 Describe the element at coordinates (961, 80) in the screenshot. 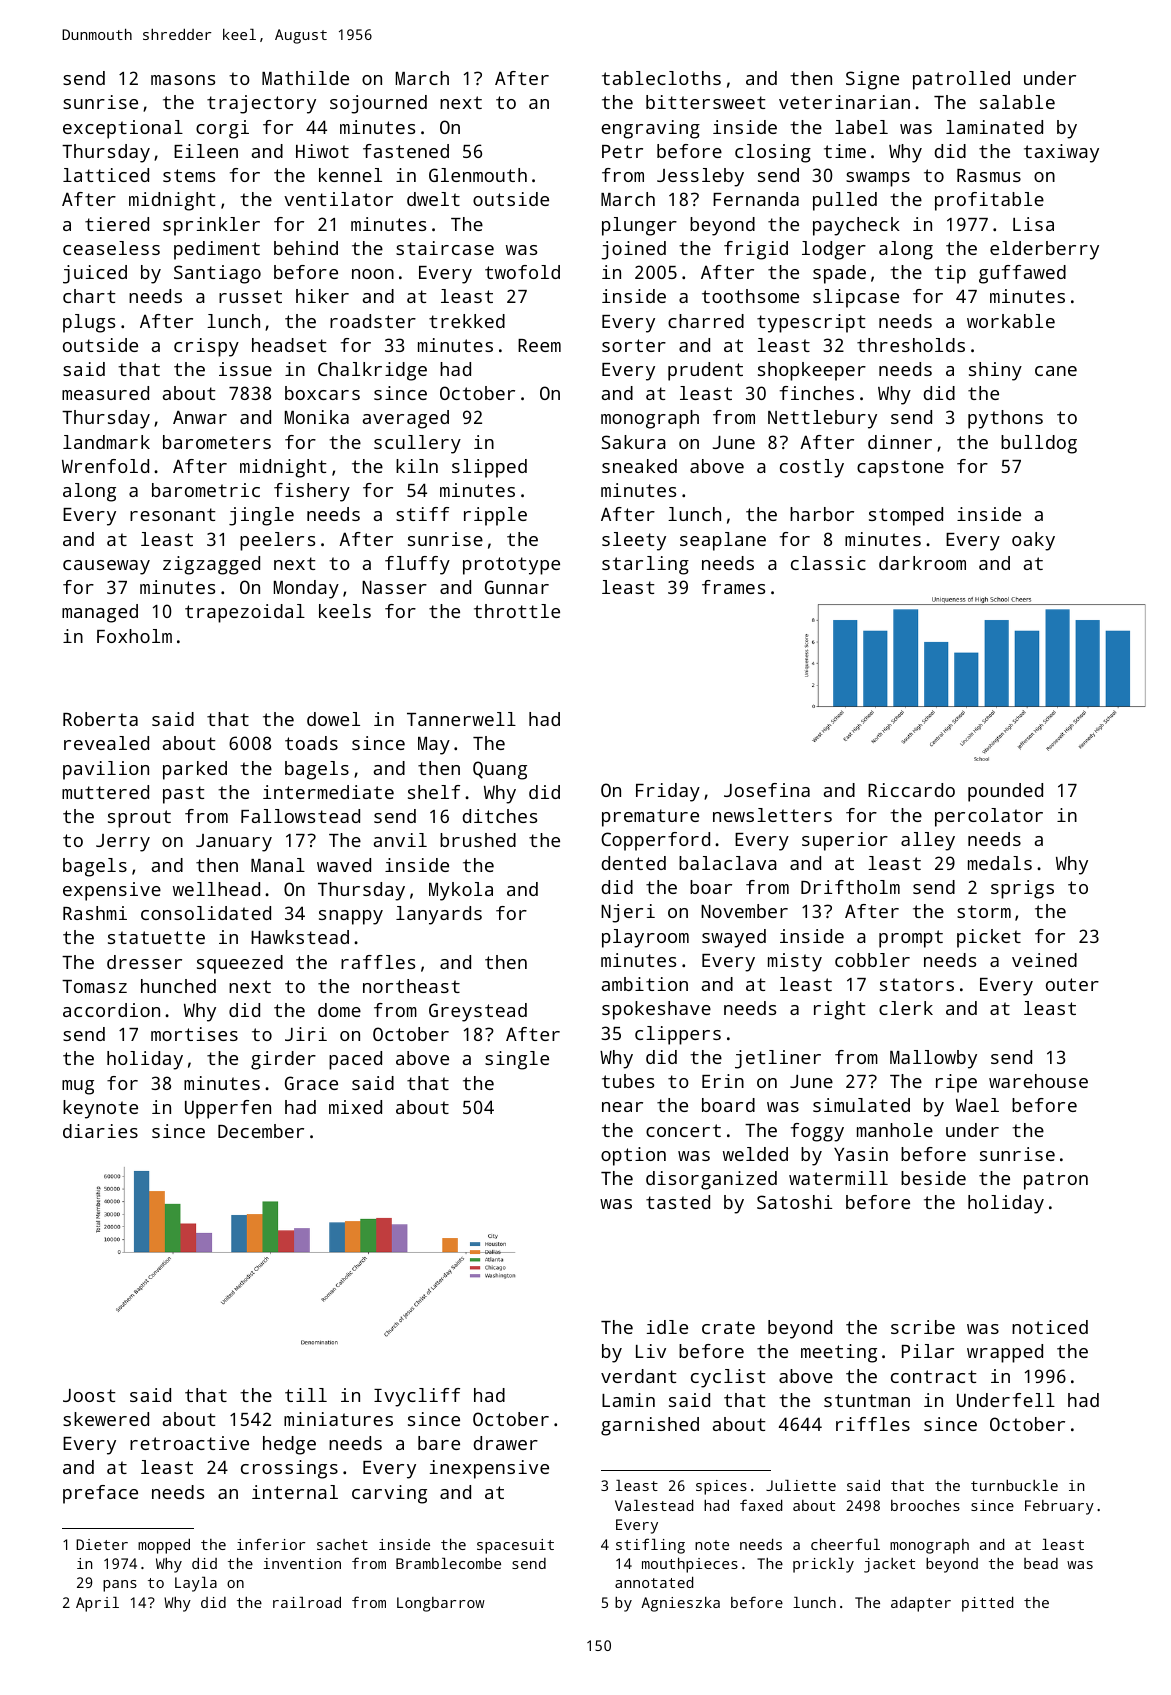

I see `patrolled` at that location.
